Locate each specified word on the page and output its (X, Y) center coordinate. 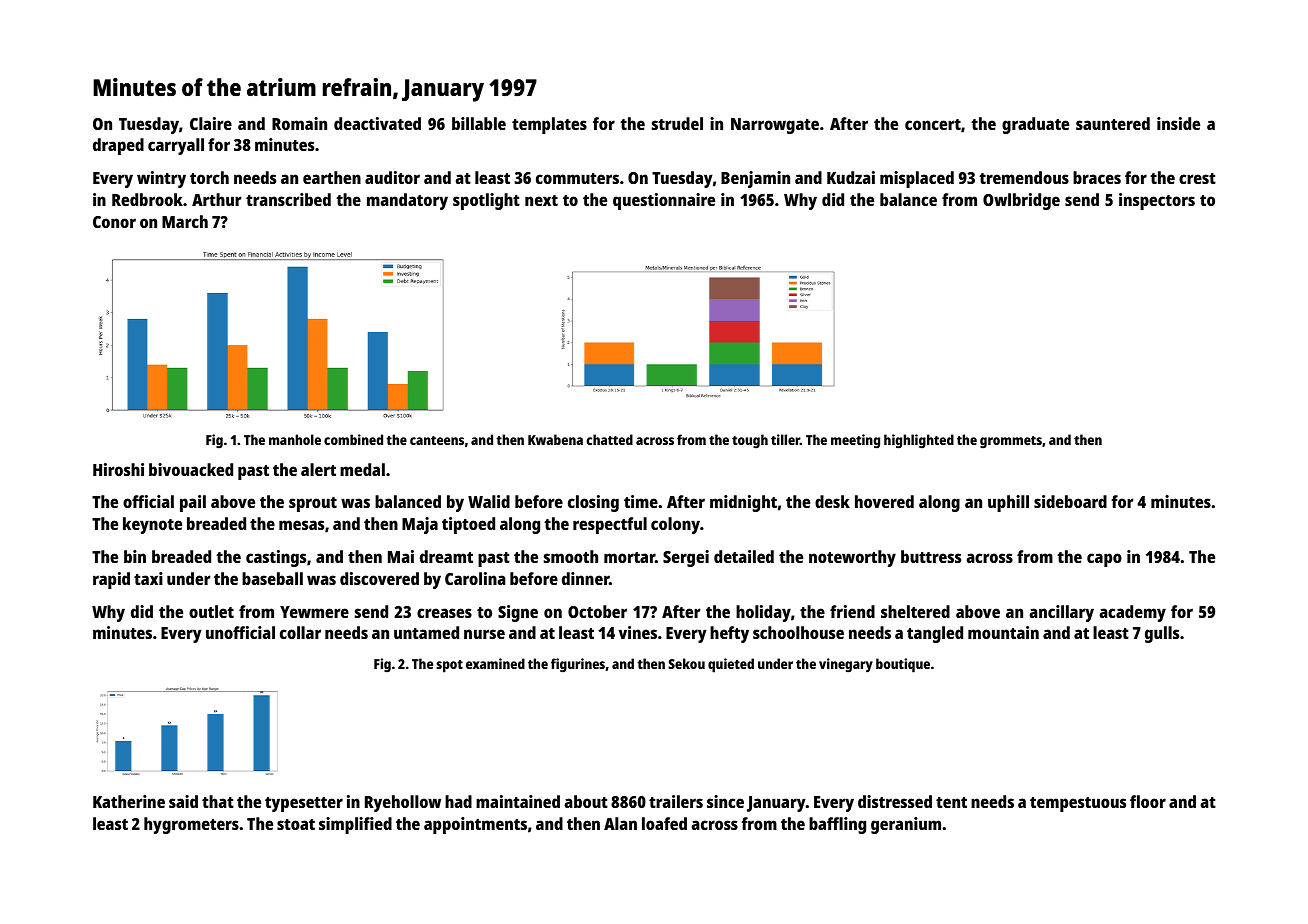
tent (951, 802)
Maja (420, 525)
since (725, 801)
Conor (114, 222)
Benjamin (755, 179)
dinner (585, 578)
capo (1104, 560)
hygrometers (191, 825)
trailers (676, 801)
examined (495, 663)
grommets (1011, 442)
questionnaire (664, 201)
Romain (299, 123)
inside (1178, 123)
